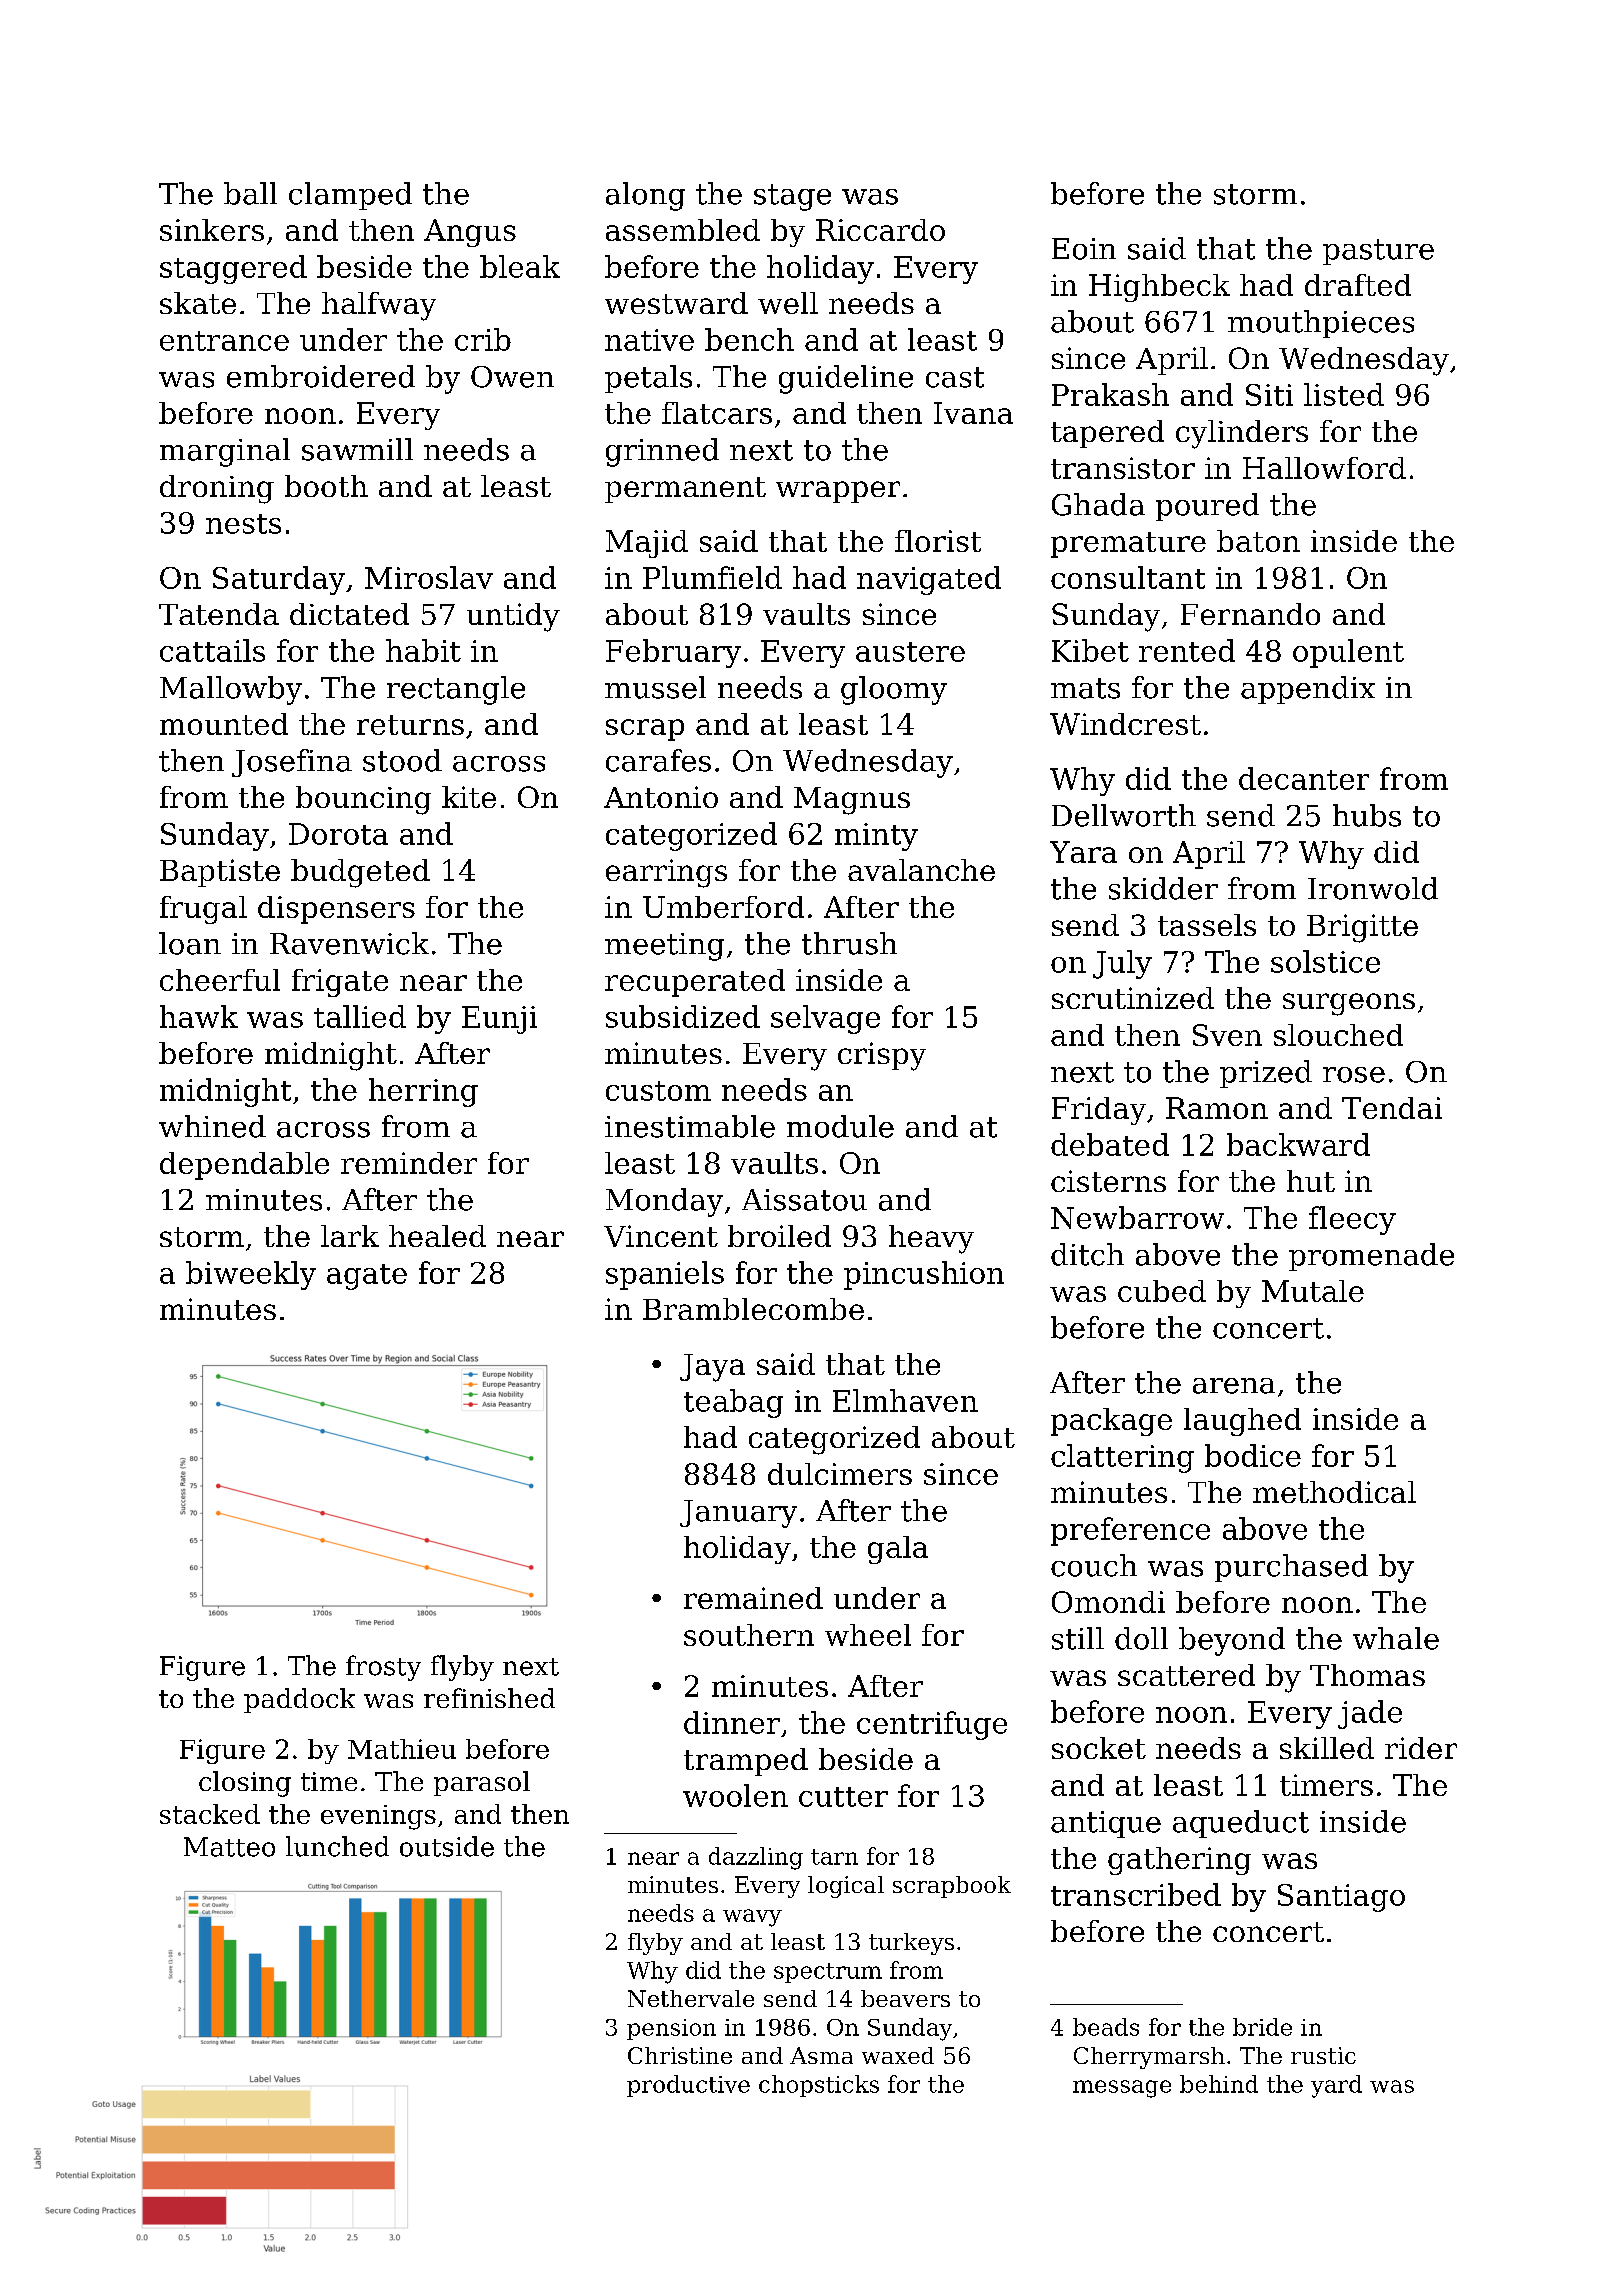 This screenshot has width=1620, height=2292. Describe the element at coordinates (199, 1016) in the screenshot. I see `hawk` at that location.
